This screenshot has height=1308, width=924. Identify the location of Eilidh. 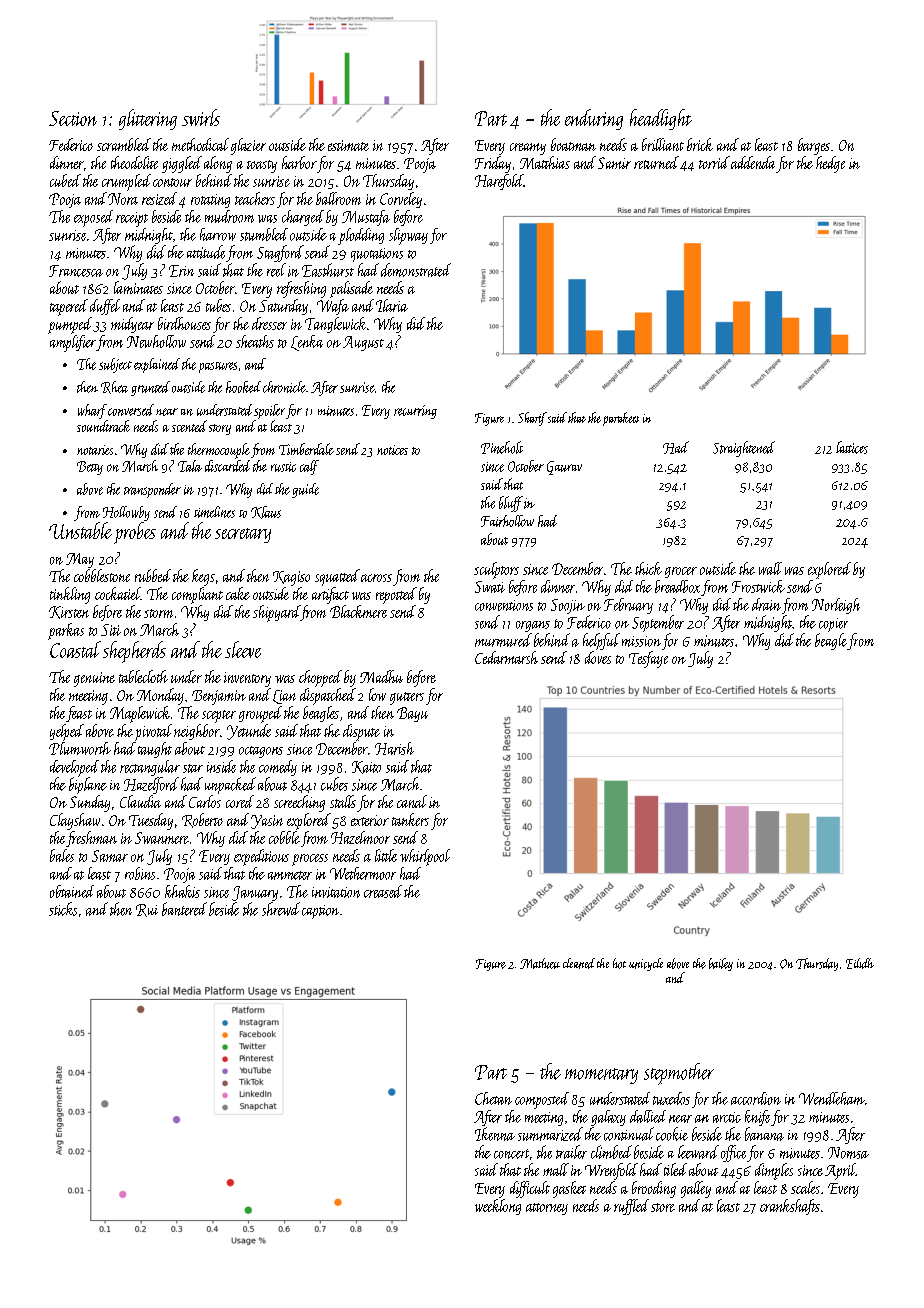
(860, 963).
